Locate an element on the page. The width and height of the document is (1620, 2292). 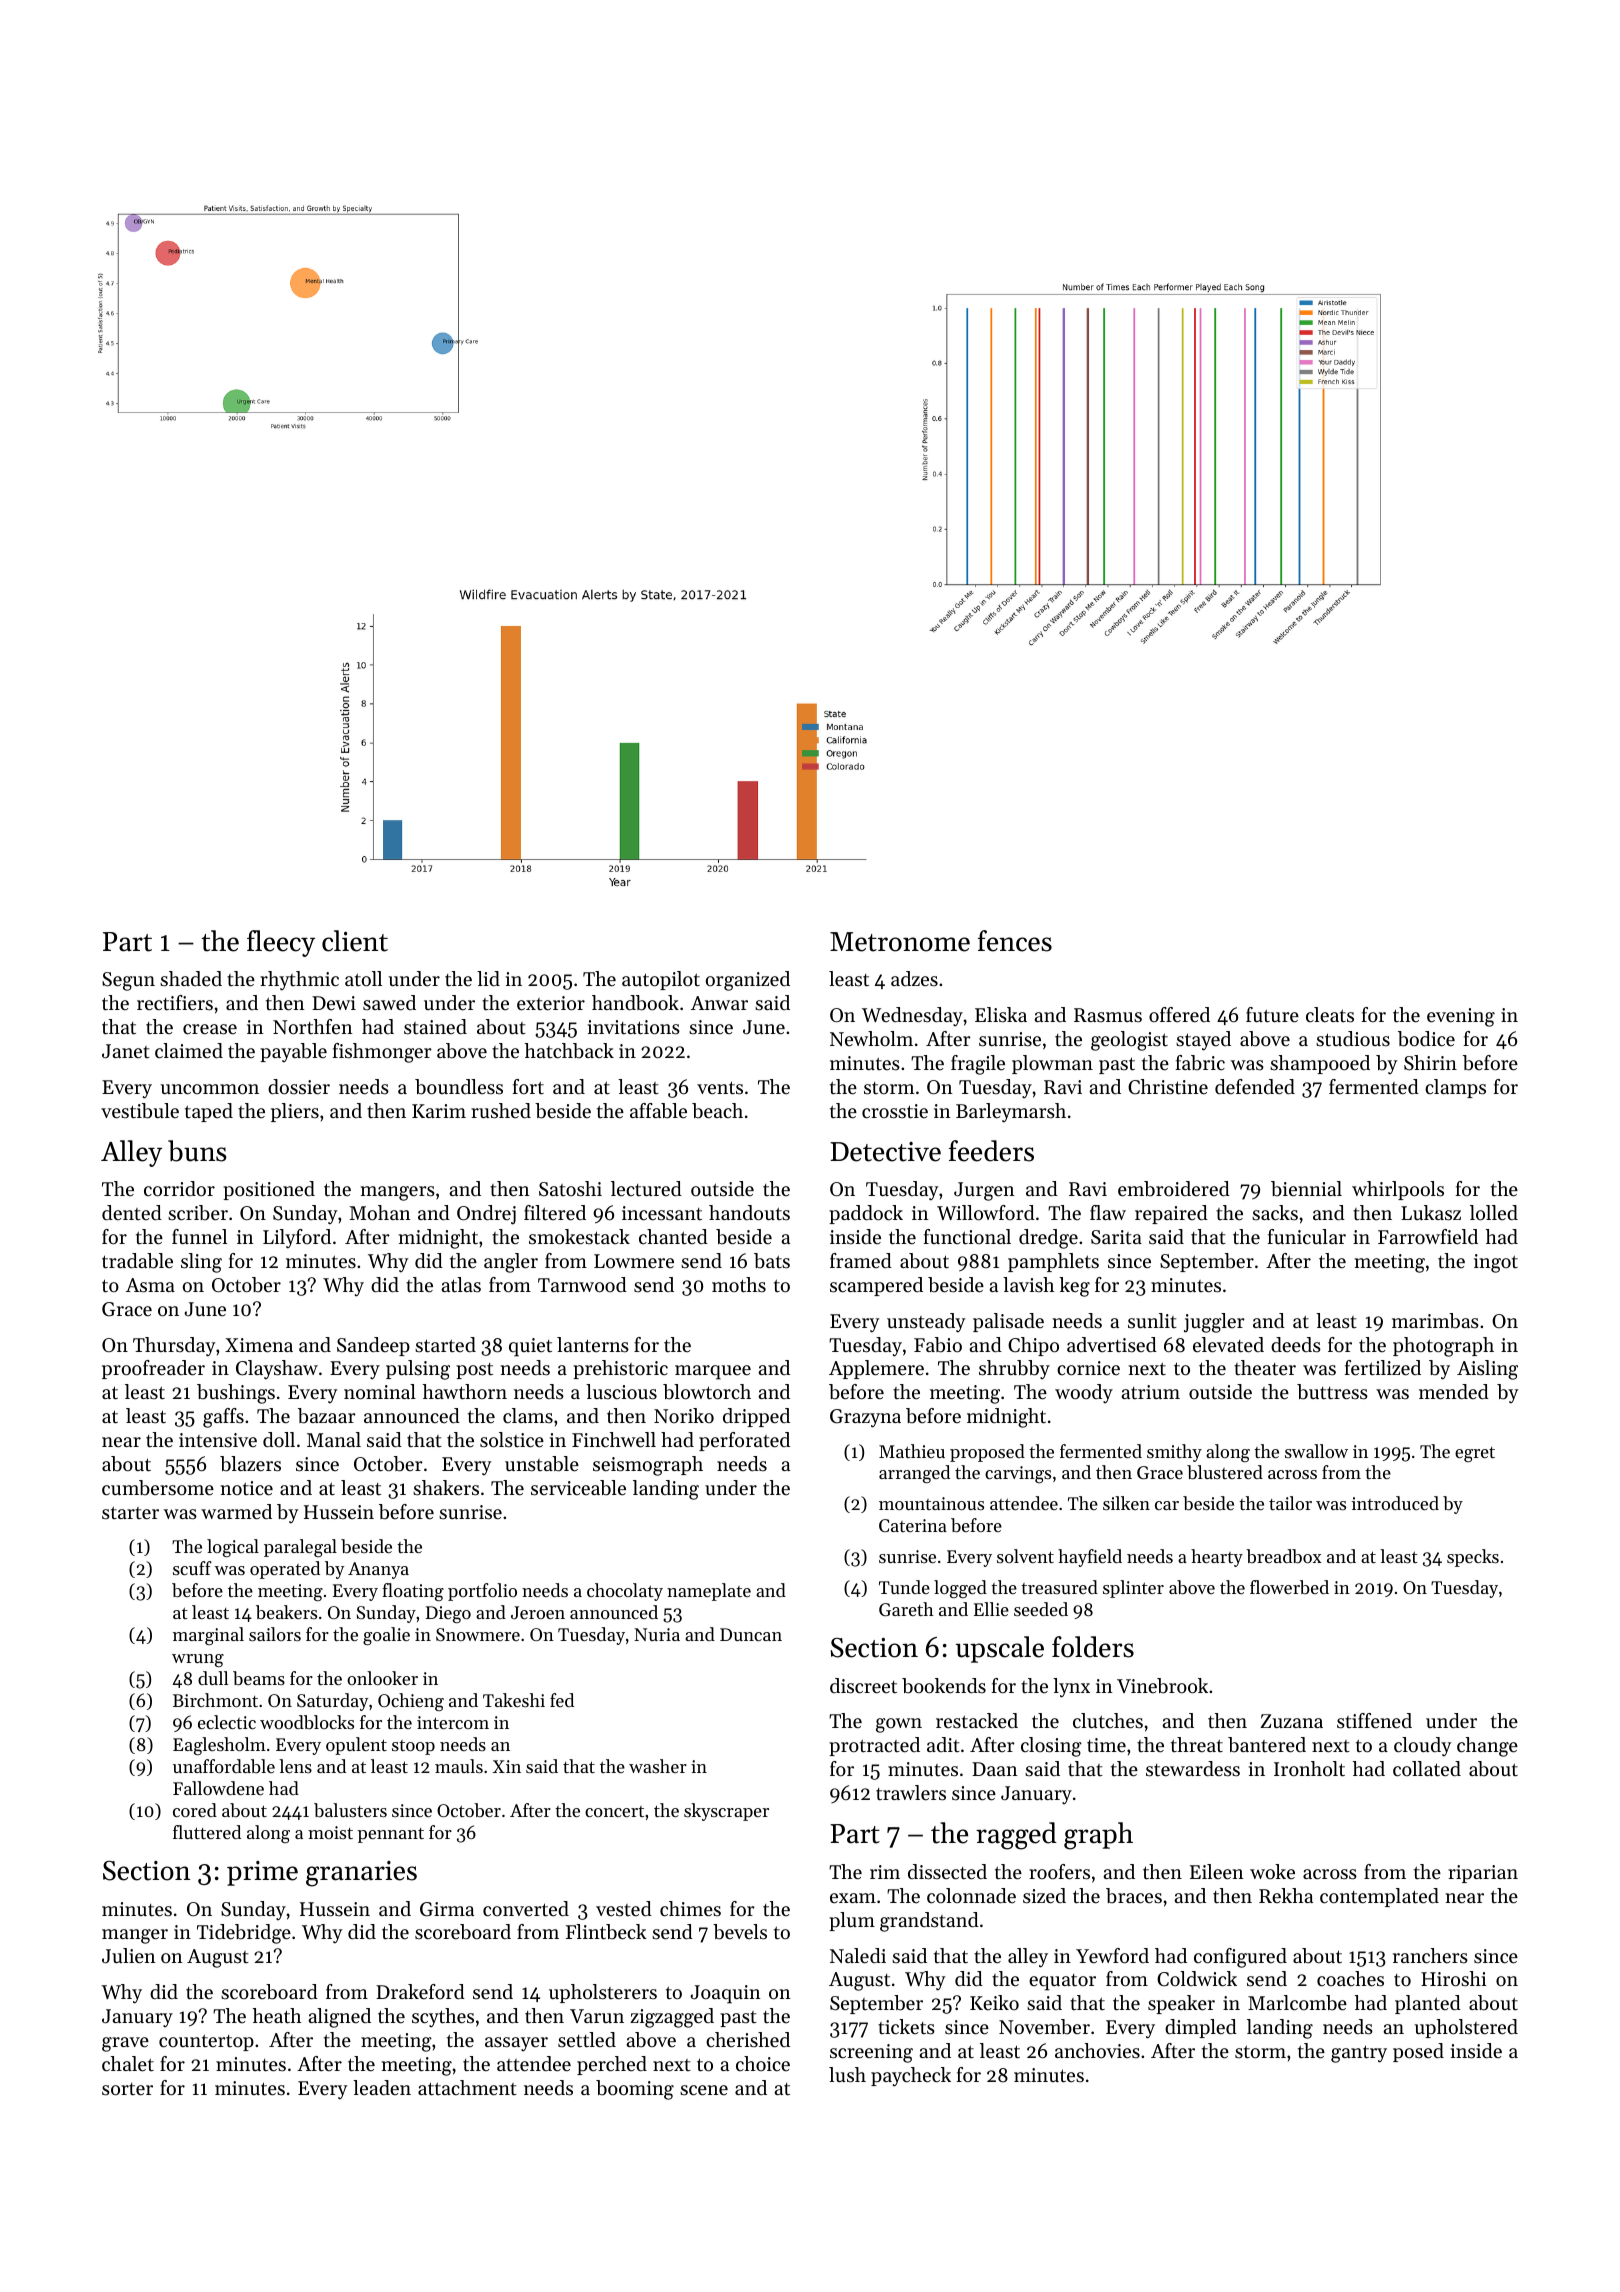
gantry is located at coordinates (1359, 2054).
